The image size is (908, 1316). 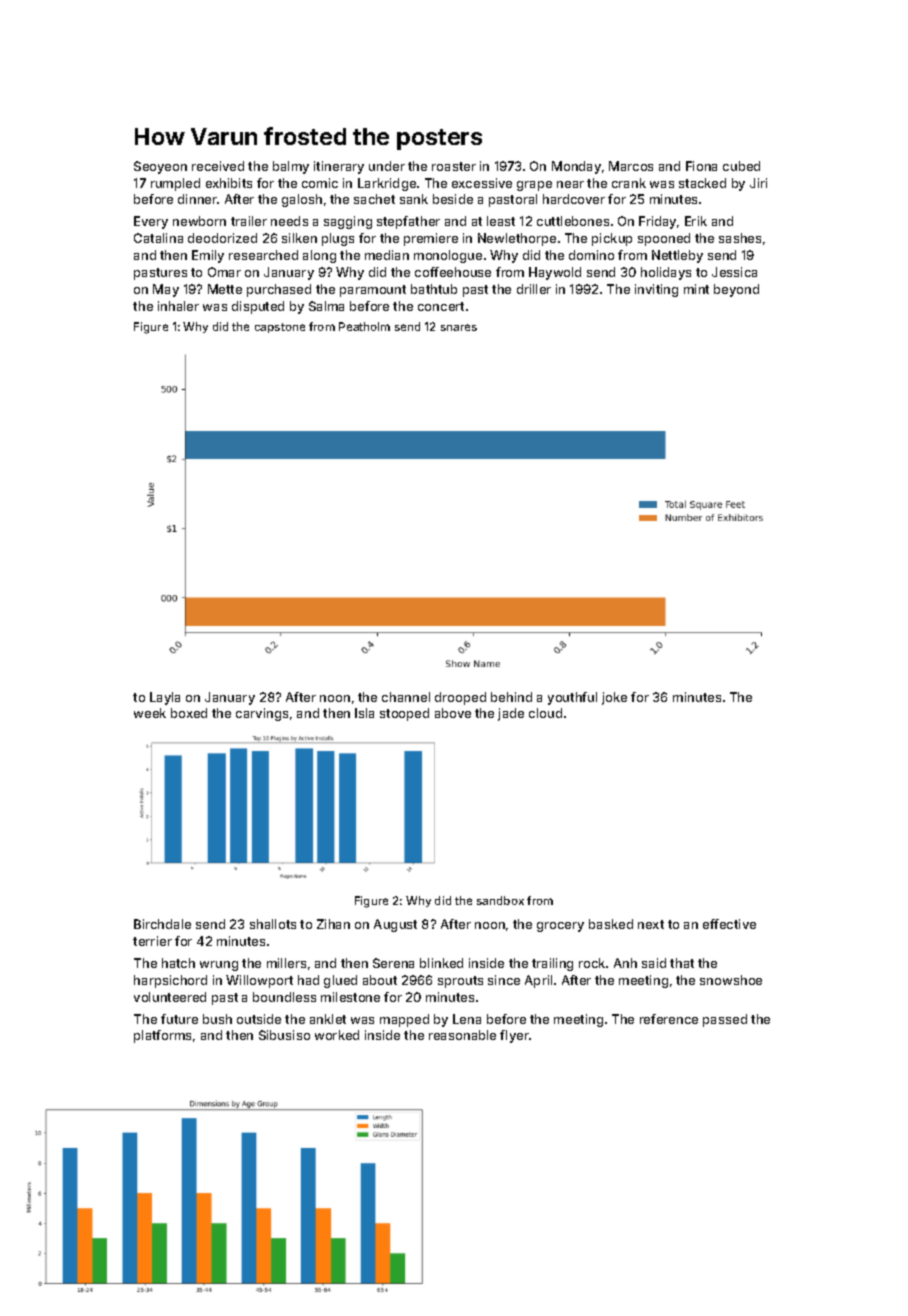 What do you see at coordinates (199, 221) in the page?
I see `newborn` at bounding box center [199, 221].
